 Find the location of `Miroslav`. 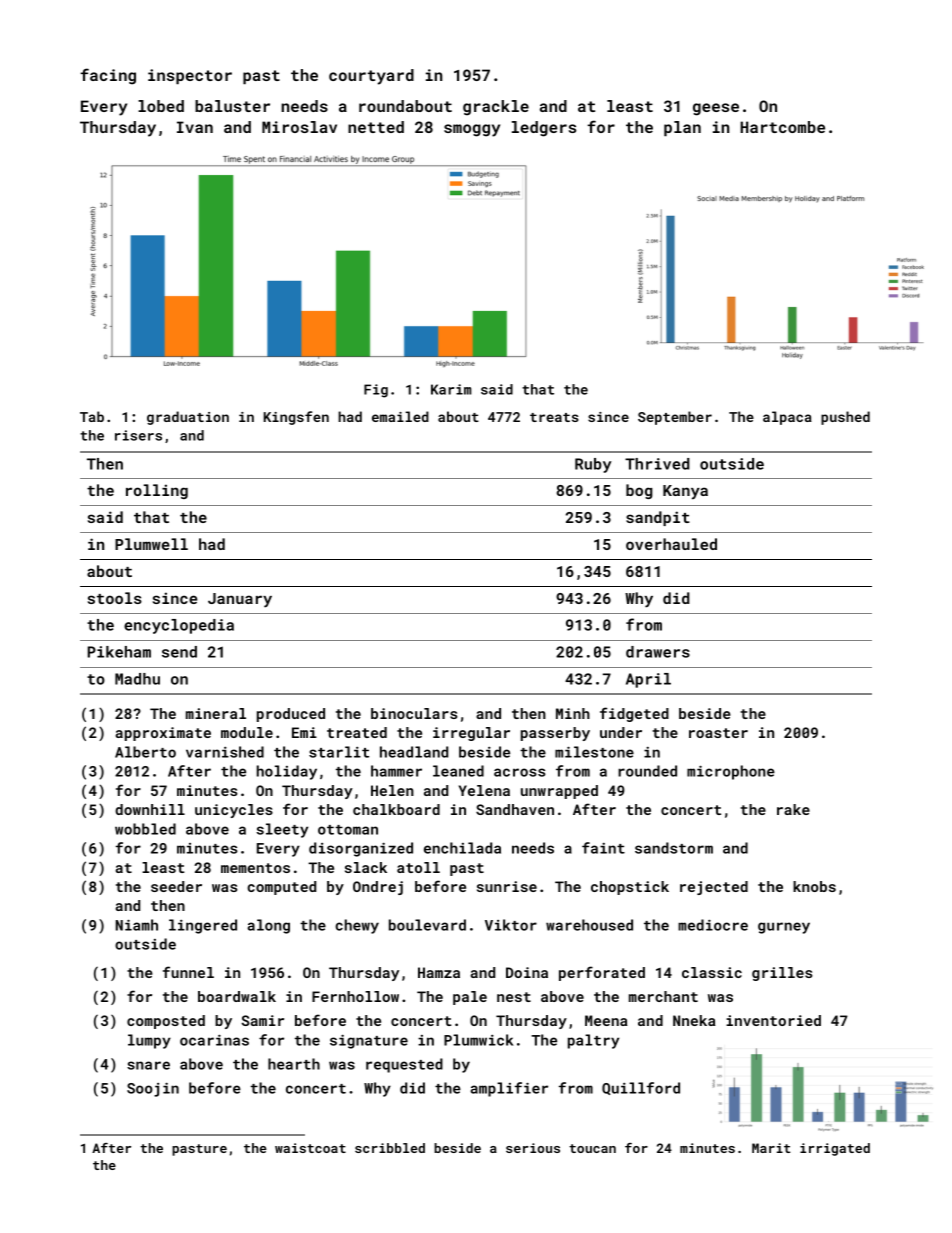

Miroslav is located at coordinates (299, 127).
